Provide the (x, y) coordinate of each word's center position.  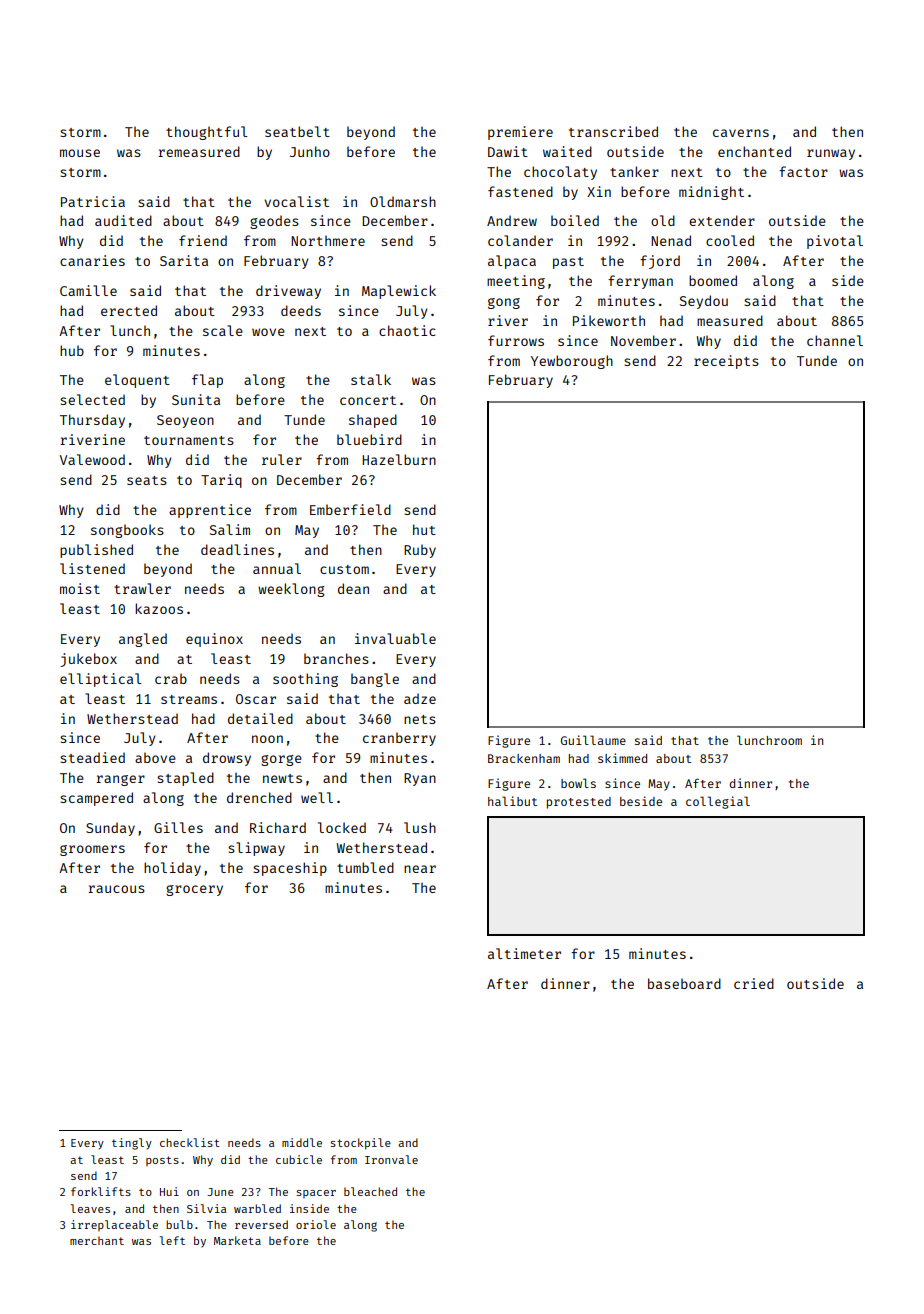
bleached (370, 1191)
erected (129, 310)
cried (754, 983)
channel (835, 340)
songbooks (127, 531)
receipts (726, 362)
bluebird (369, 439)
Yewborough (572, 362)
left (172, 1240)
